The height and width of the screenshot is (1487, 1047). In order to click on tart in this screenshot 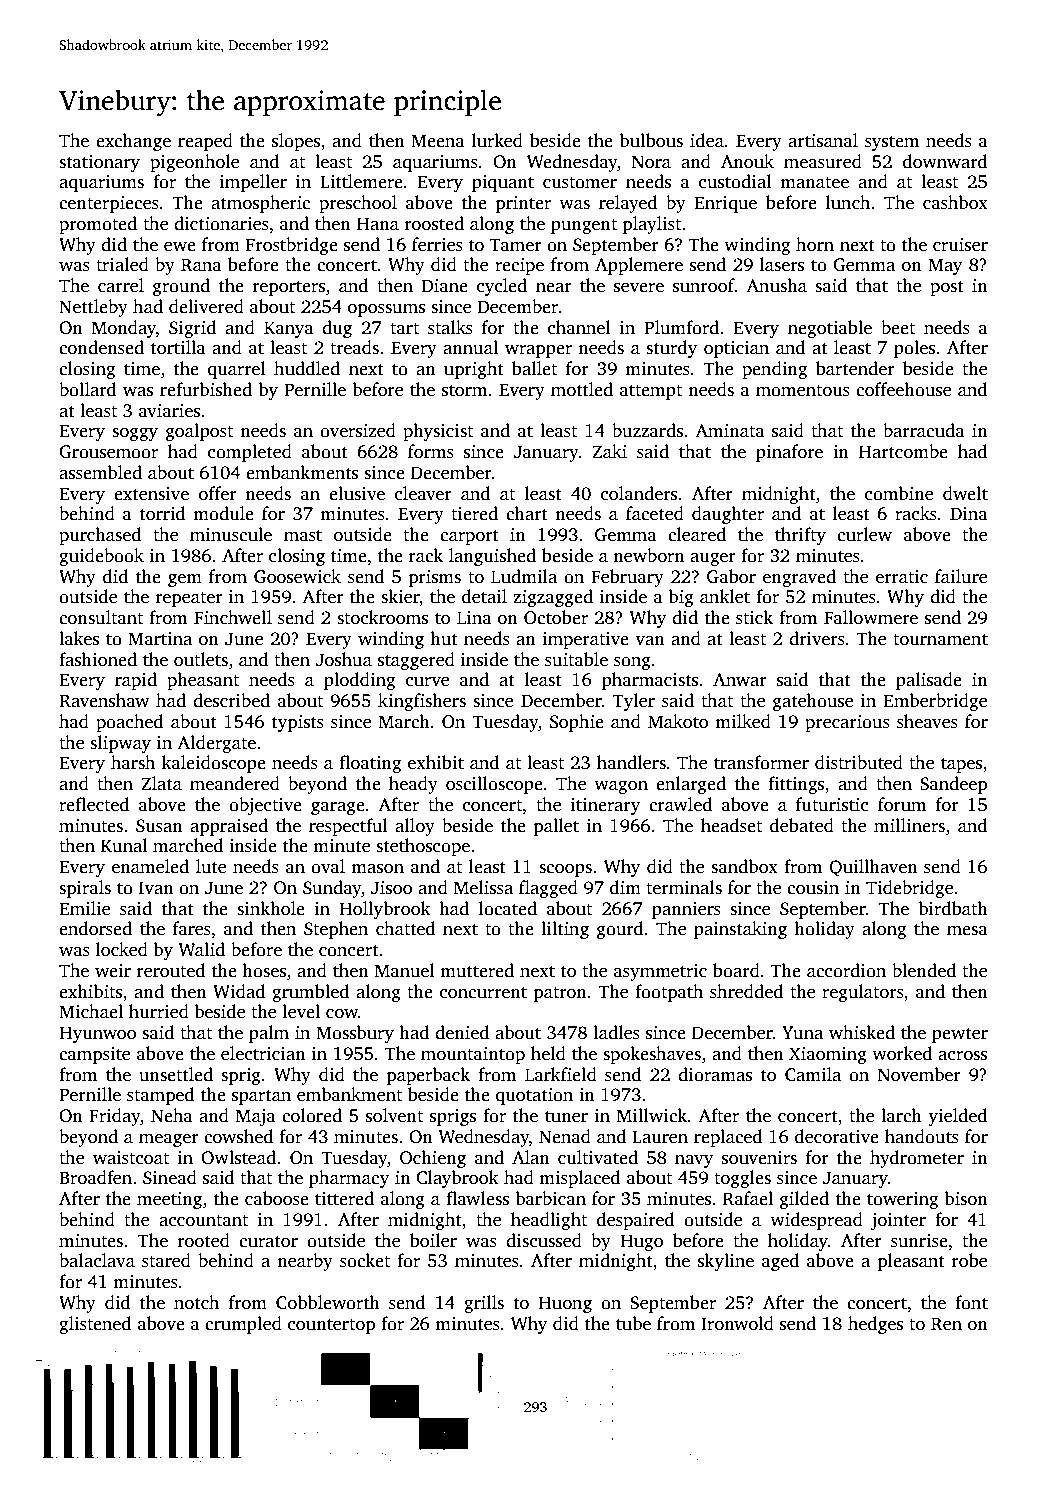, I will do `click(404, 329)`.
